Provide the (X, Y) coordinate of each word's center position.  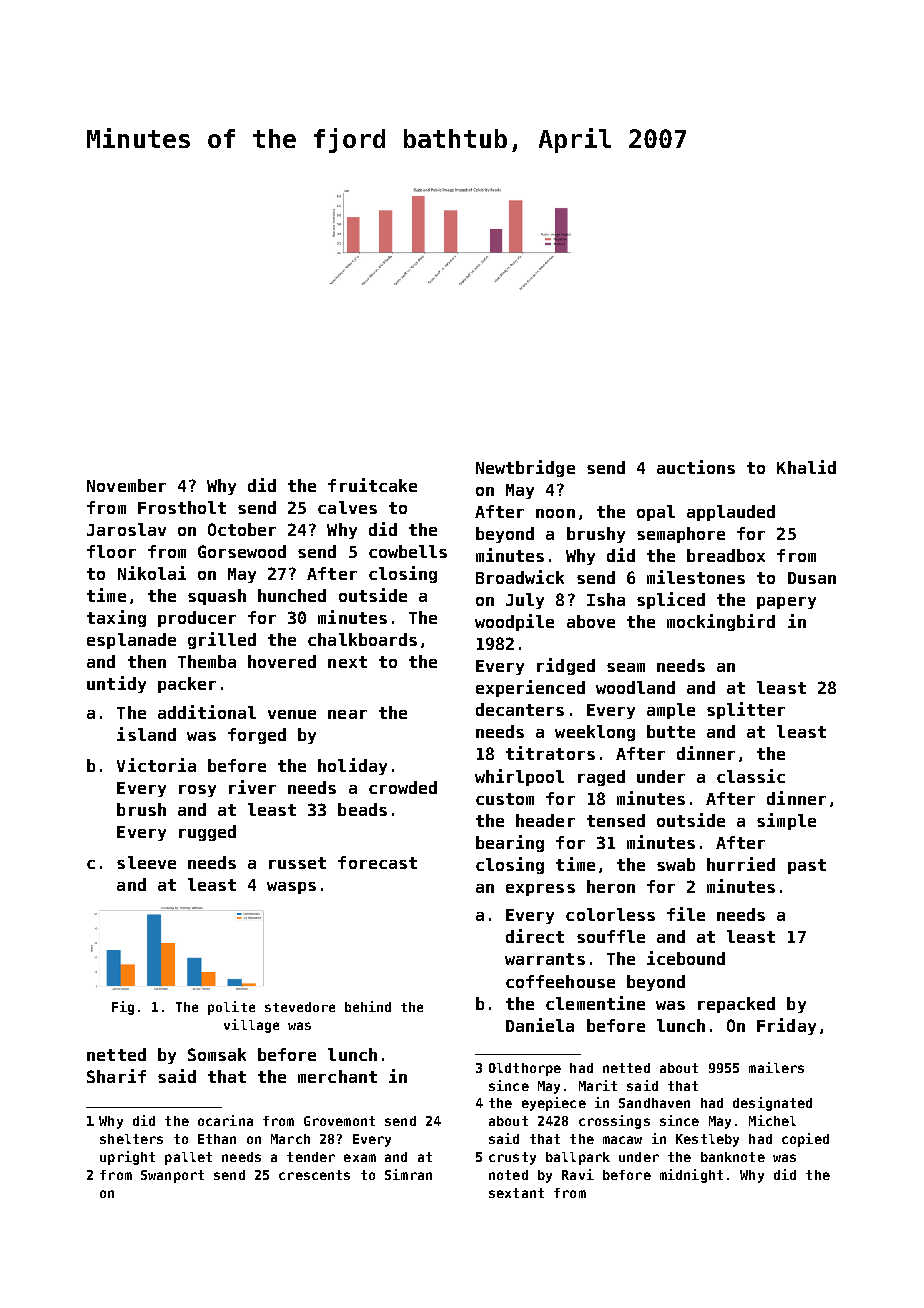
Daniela (540, 1025)
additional (207, 712)
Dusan (812, 578)
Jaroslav (126, 529)
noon (555, 513)
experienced (530, 688)
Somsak (217, 1054)
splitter (746, 710)
